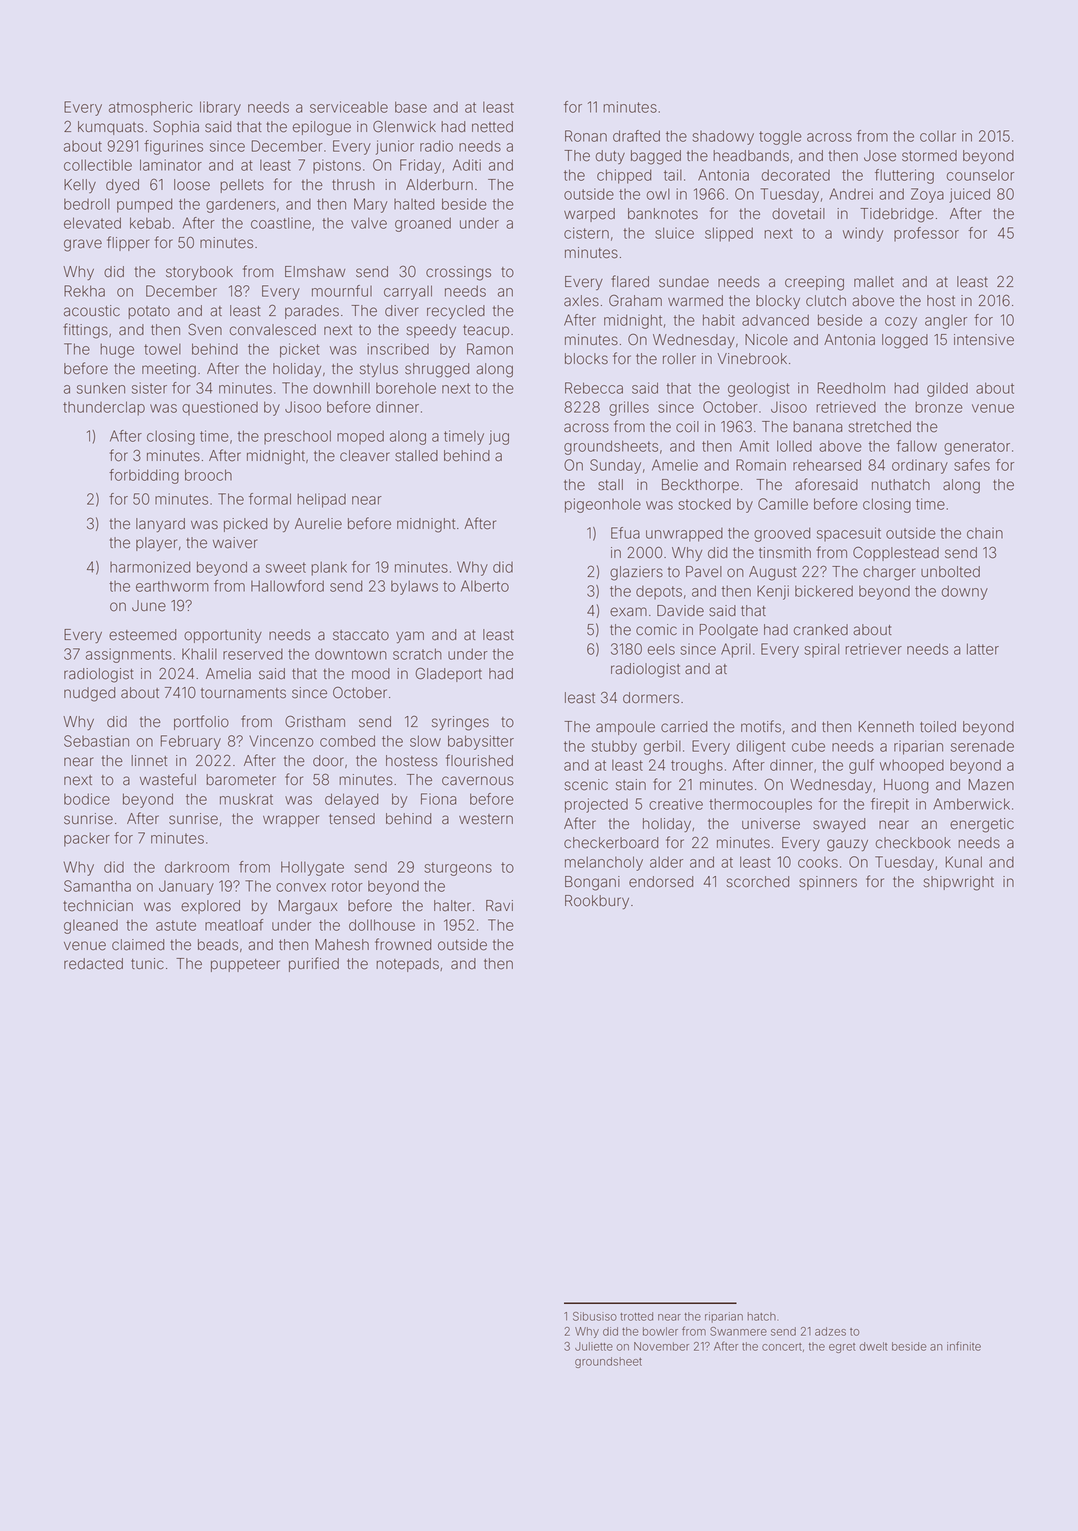 The width and height of the image is (1078, 1531). What do you see at coordinates (938, 136) in the image?
I see `collar` at bounding box center [938, 136].
